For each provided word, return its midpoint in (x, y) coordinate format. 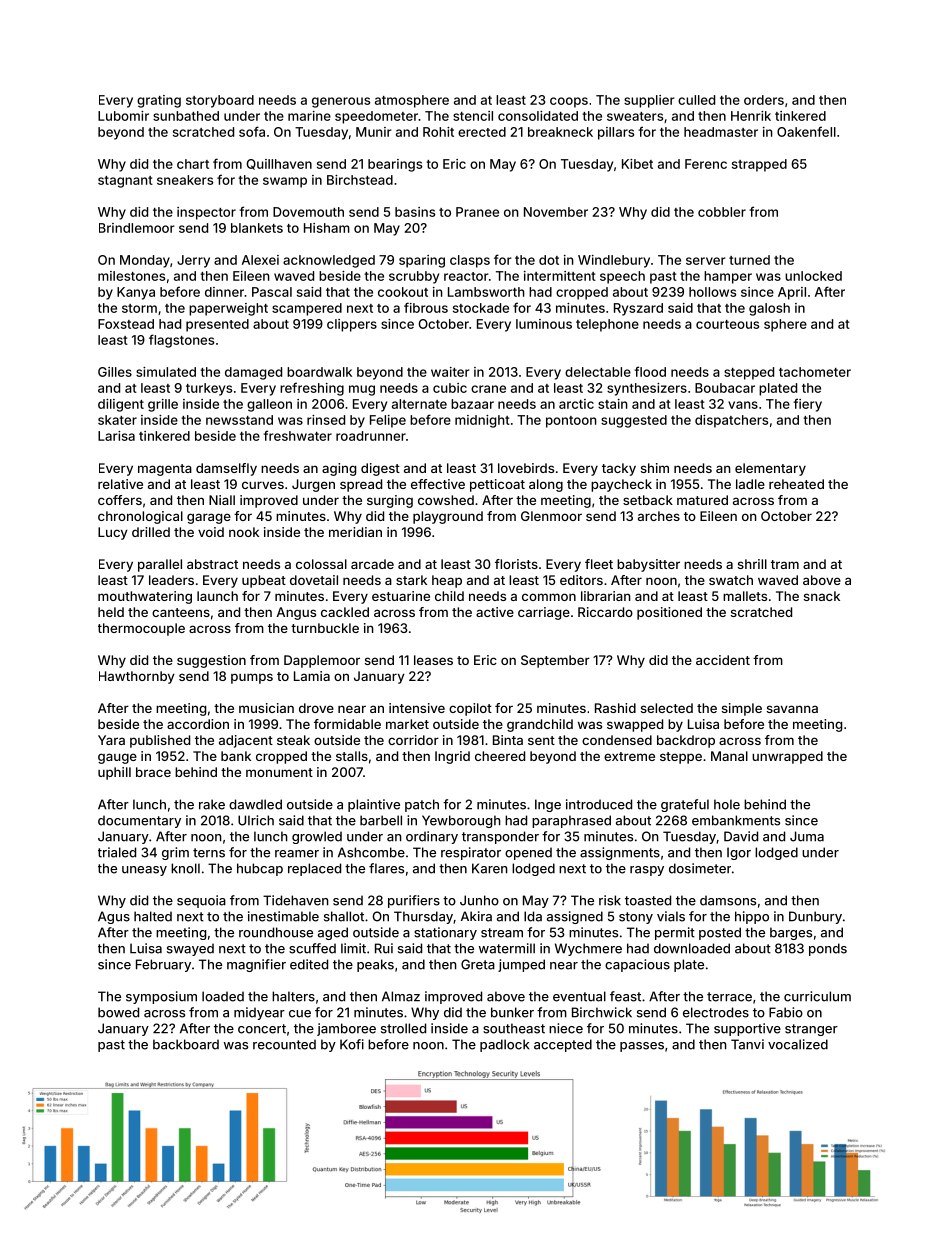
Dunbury (815, 917)
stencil (473, 116)
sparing (422, 261)
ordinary (432, 837)
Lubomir (123, 116)
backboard (186, 1044)
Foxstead (126, 324)
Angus (296, 613)
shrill (752, 564)
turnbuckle (325, 628)
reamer (297, 854)
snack (822, 596)
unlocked (813, 276)
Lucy (113, 533)
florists (516, 564)
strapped (759, 165)
